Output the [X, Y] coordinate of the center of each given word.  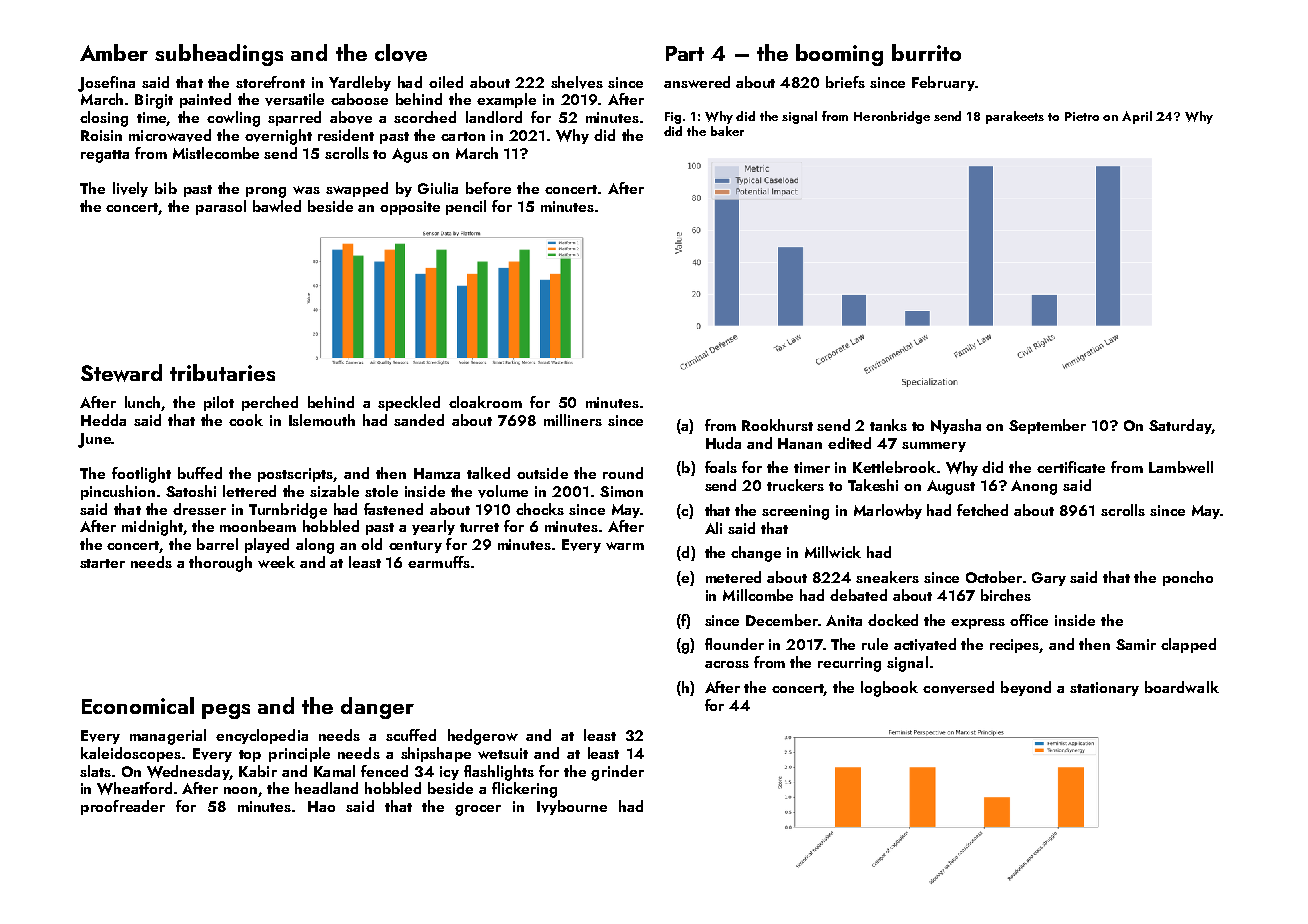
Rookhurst [777, 425]
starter [102, 563]
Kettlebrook [894, 467]
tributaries [222, 372]
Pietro [1082, 116]
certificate [1071, 467]
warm [625, 546]
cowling [233, 119]
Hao [321, 806]
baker [727, 131]
